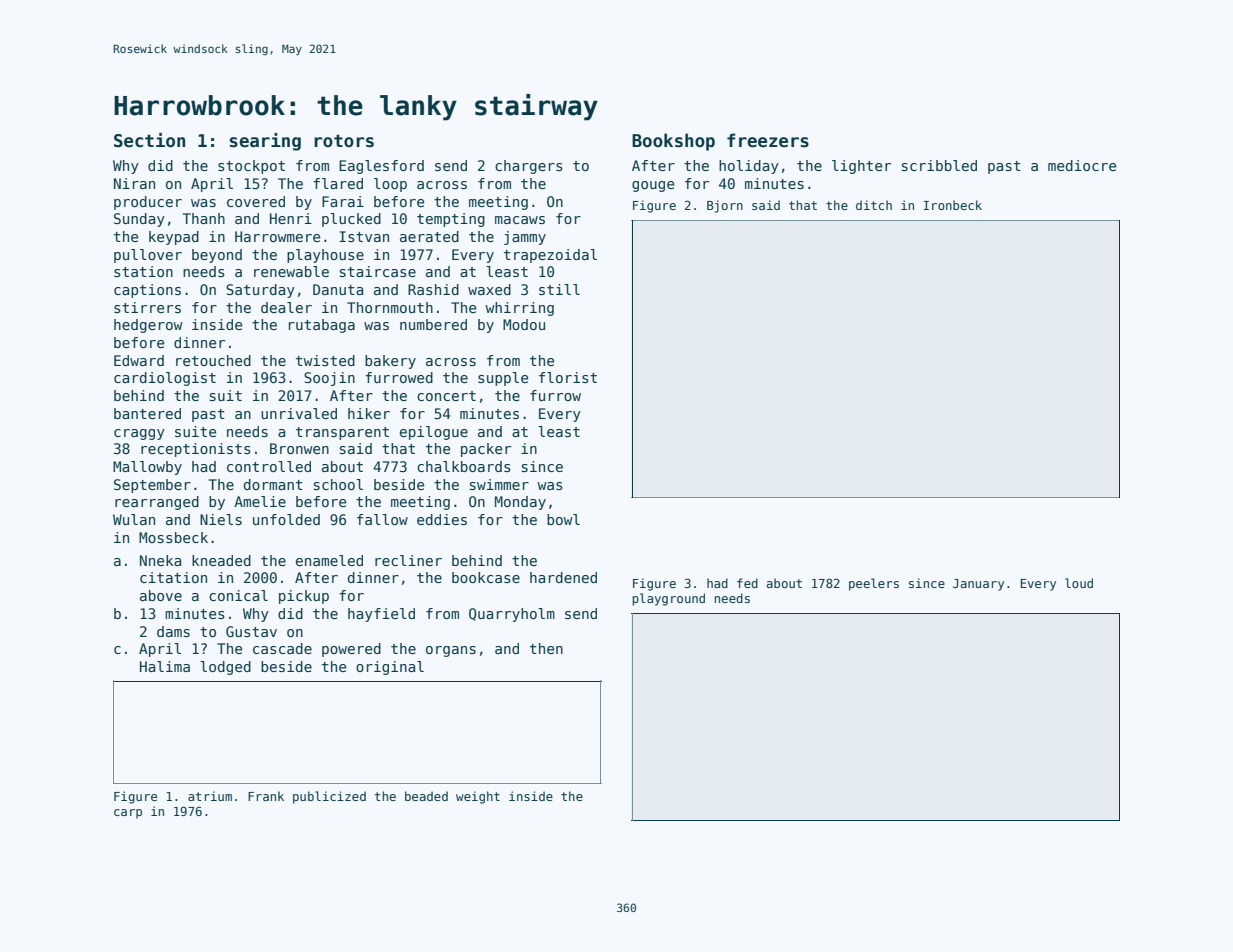 The width and height of the screenshot is (1233, 952). I want to click on scribbled, so click(939, 165).
